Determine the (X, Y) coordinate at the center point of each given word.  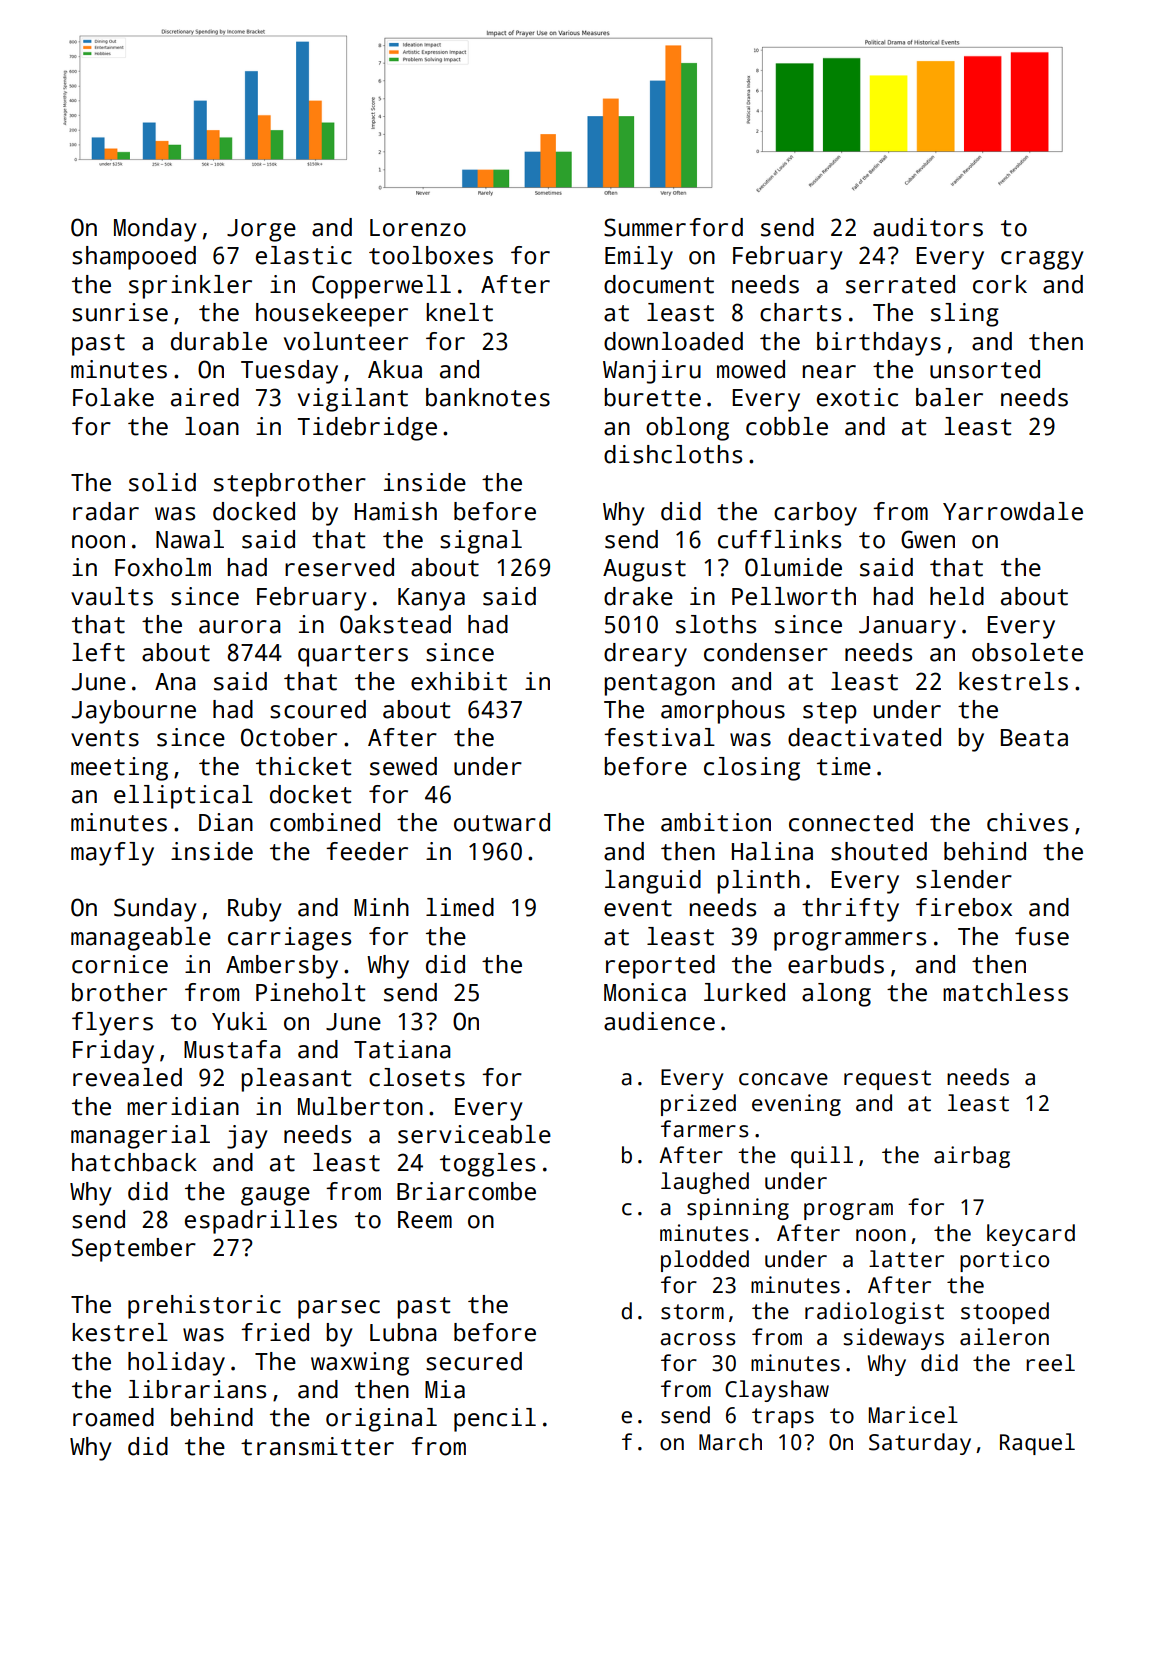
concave (783, 1079)
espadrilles (261, 1222)
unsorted (985, 369)
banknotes (488, 397)
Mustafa (232, 1049)
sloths (716, 624)
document (659, 284)
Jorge (261, 230)
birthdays (879, 344)
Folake (113, 397)
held (957, 596)
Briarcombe (466, 1191)
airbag (972, 1157)
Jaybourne (134, 712)
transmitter (317, 1446)
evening (796, 1105)
